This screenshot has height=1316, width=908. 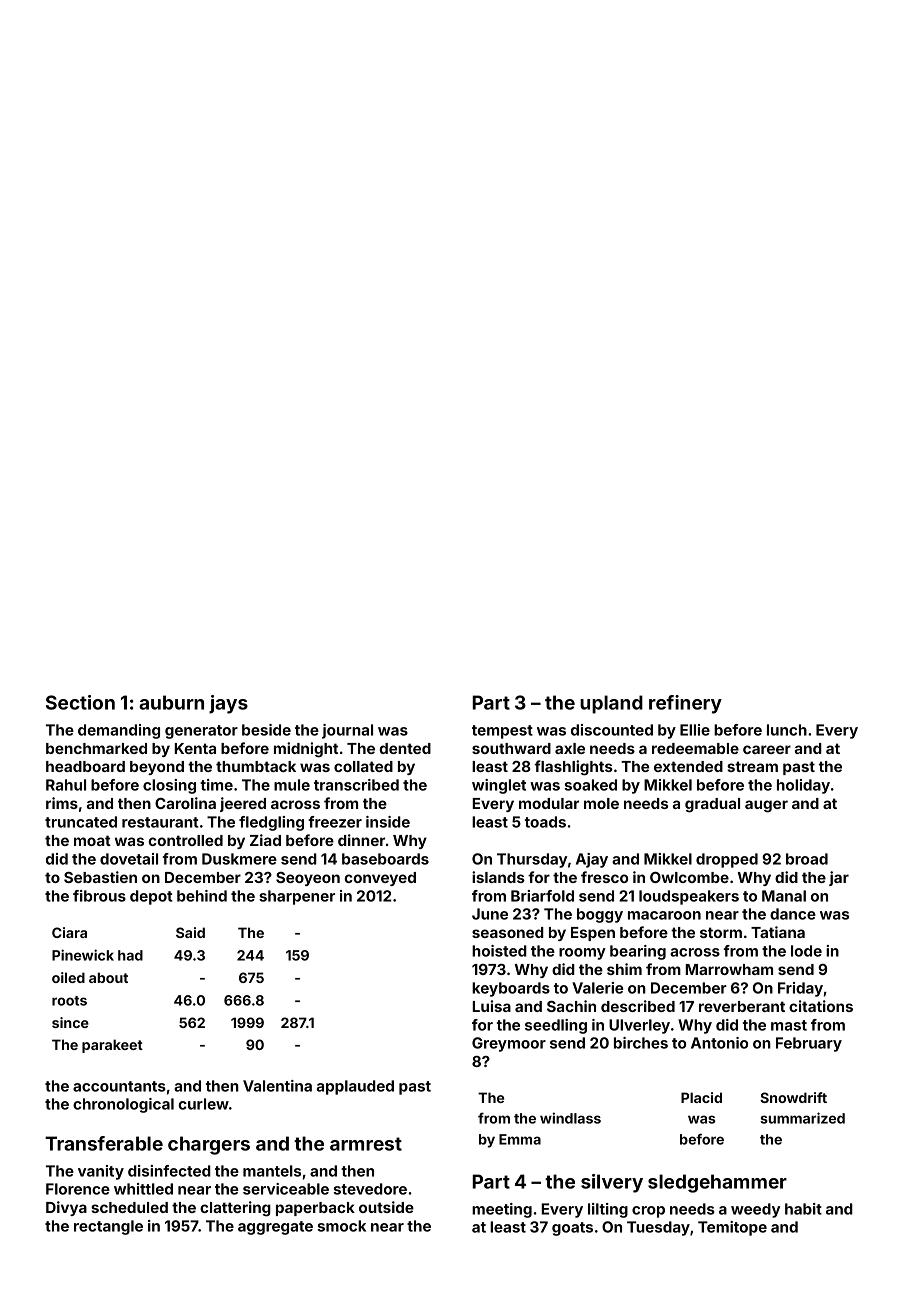 What do you see at coordinates (701, 1097) in the screenshot?
I see `Placid` at bounding box center [701, 1097].
